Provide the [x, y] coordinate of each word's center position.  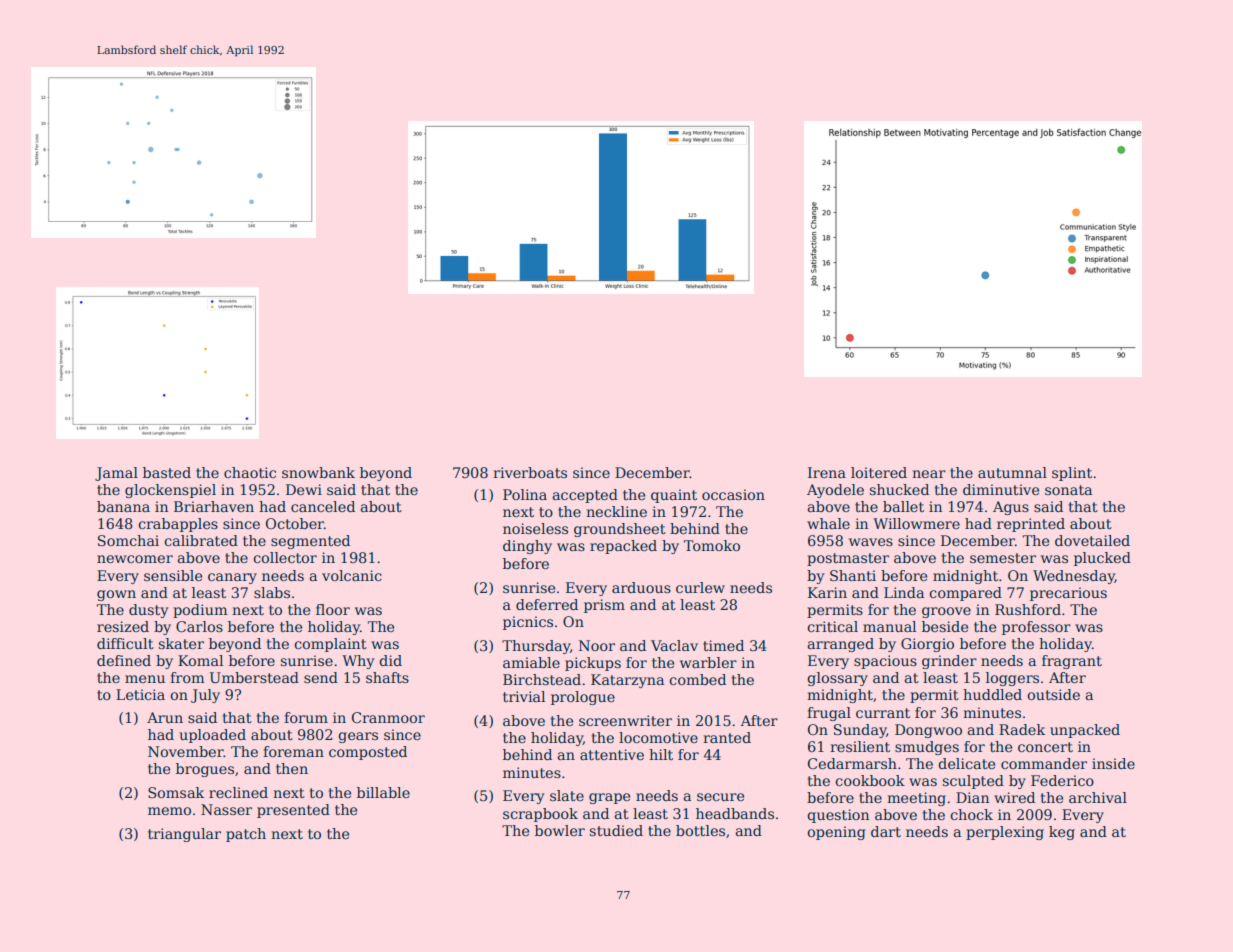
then [292, 768]
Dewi [304, 489]
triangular [184, 835]
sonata [1068, 490]
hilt [661, 754]
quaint [674, 496]
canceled [323, 506]
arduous [641, 587]
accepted [585, 496]
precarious [1068, 594]
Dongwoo [928, 731]
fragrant [1072, 662]
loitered [879, 472]
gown [116, 595]
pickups [593, 664]
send [321, 677]
